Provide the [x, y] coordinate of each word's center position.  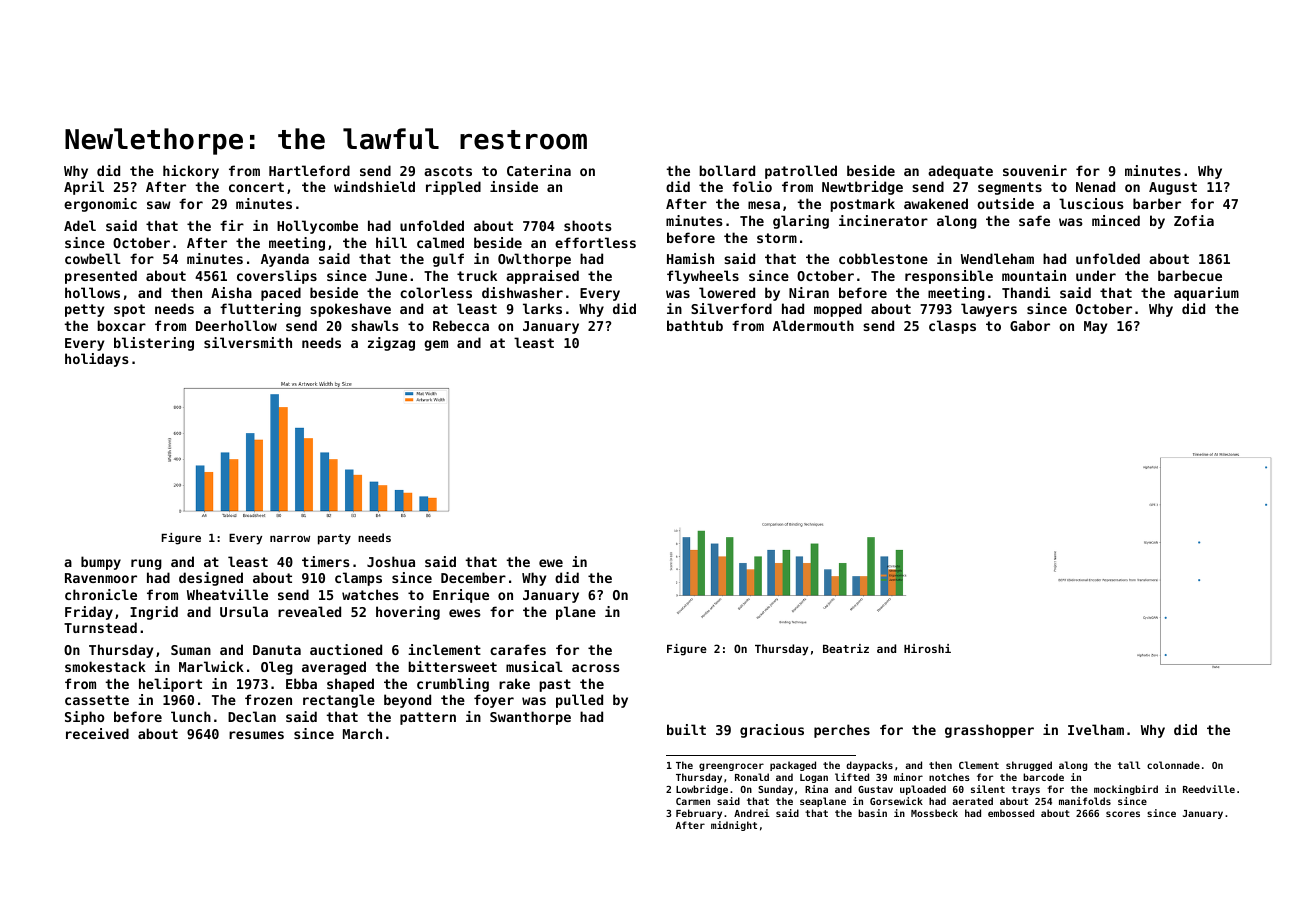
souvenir [1035, 170]
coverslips [277, 277]
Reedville [1209, 789]
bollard [727, 170]
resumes [256, 735]
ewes [465, 613]
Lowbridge [702, 790]
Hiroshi [927, 648]
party [334, 539]
